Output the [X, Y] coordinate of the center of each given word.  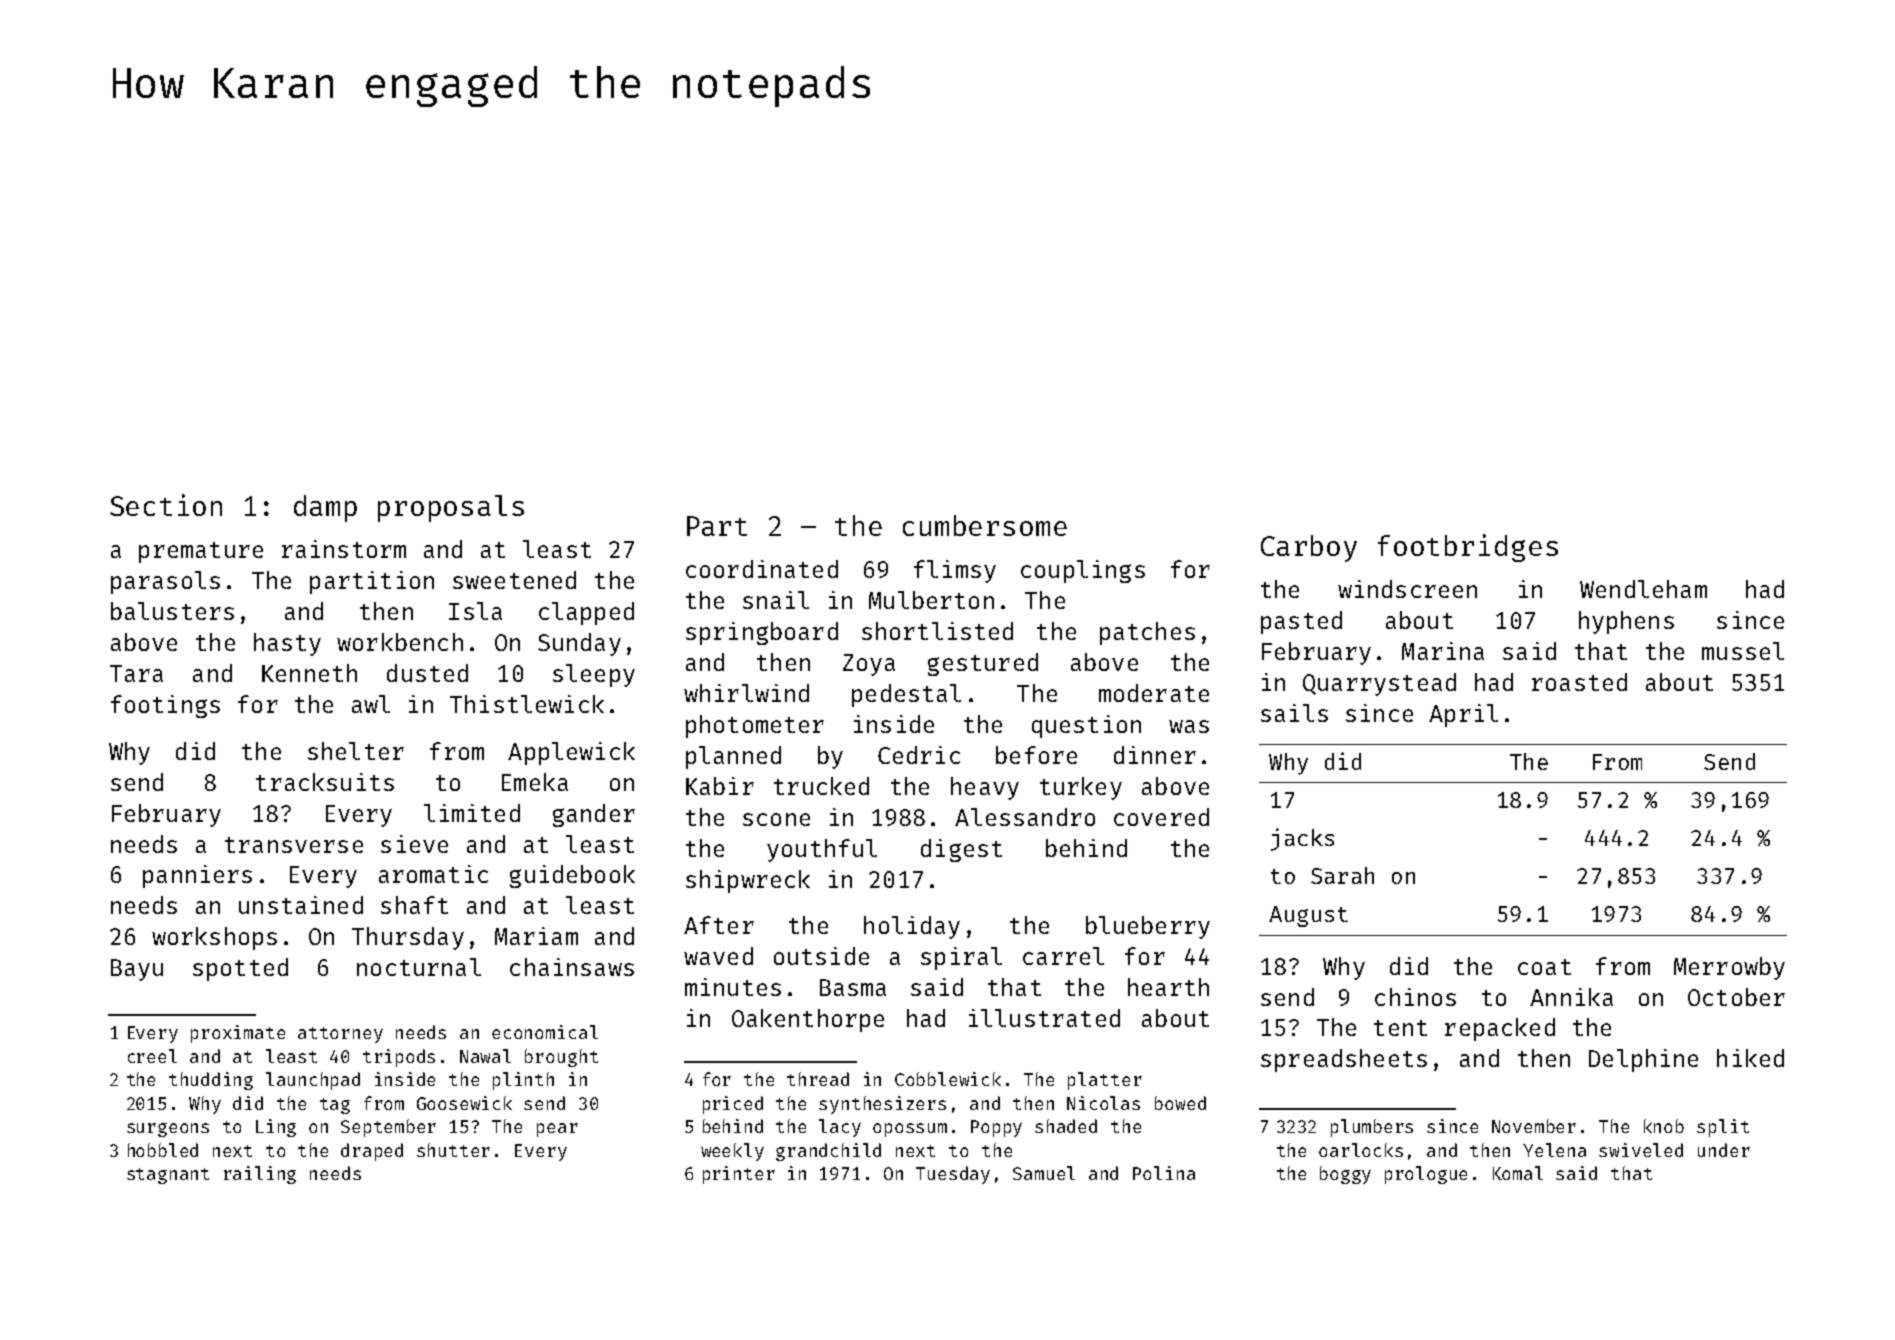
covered [1161, 817]
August [1308, 916]
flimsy [955, 571]
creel [152, 1056]
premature [201, 552]
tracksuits [325, 782]
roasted [1579, 682]
